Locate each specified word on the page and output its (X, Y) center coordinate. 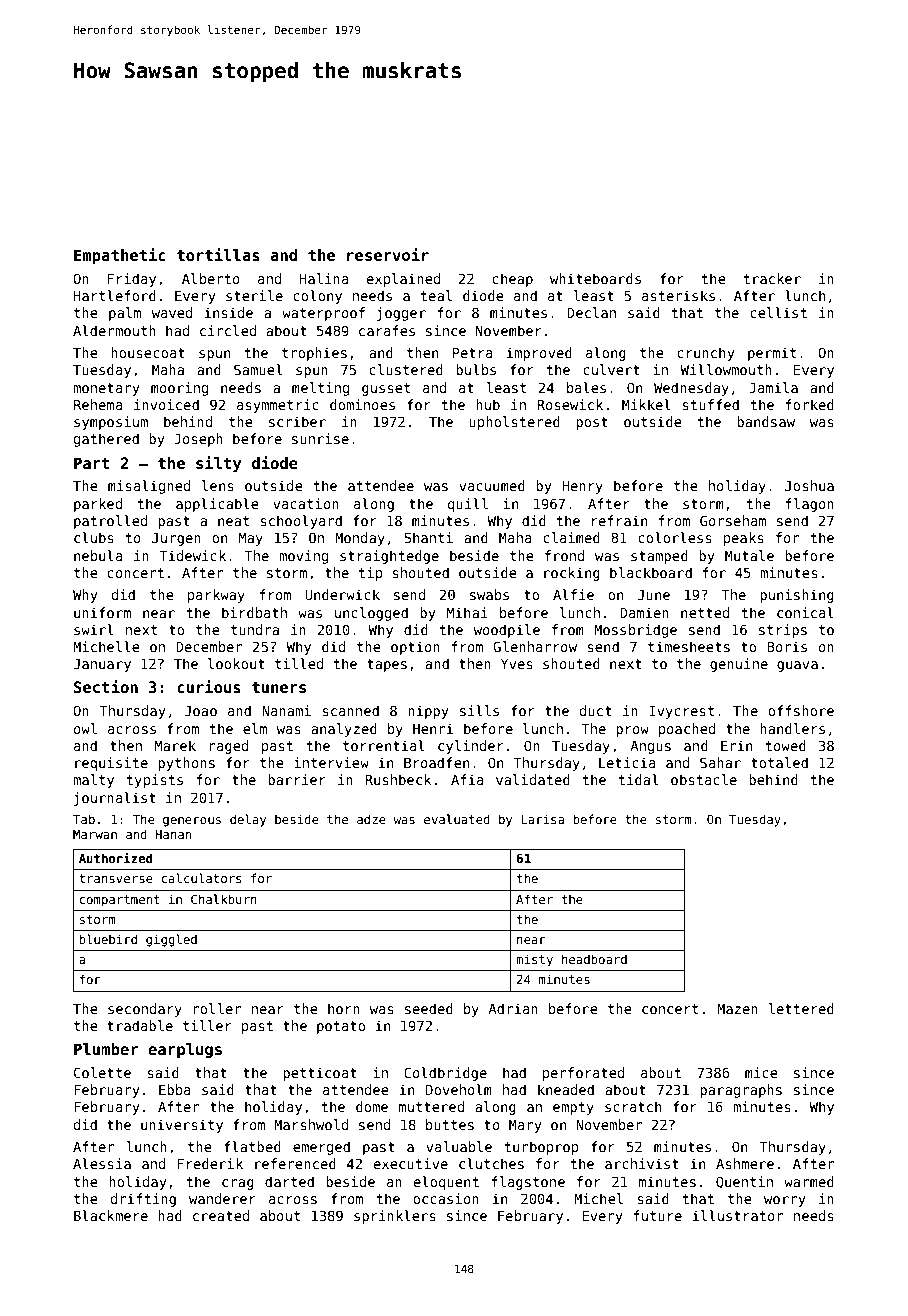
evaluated (457, 819)
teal (436, 295)
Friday (132, 280)
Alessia (102, 1163)
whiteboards (595, 278)
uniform (102, 612)
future (658, 1215)
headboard (594, 959)
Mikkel (646, 404)
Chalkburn (224, 899)
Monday (360, 539)
